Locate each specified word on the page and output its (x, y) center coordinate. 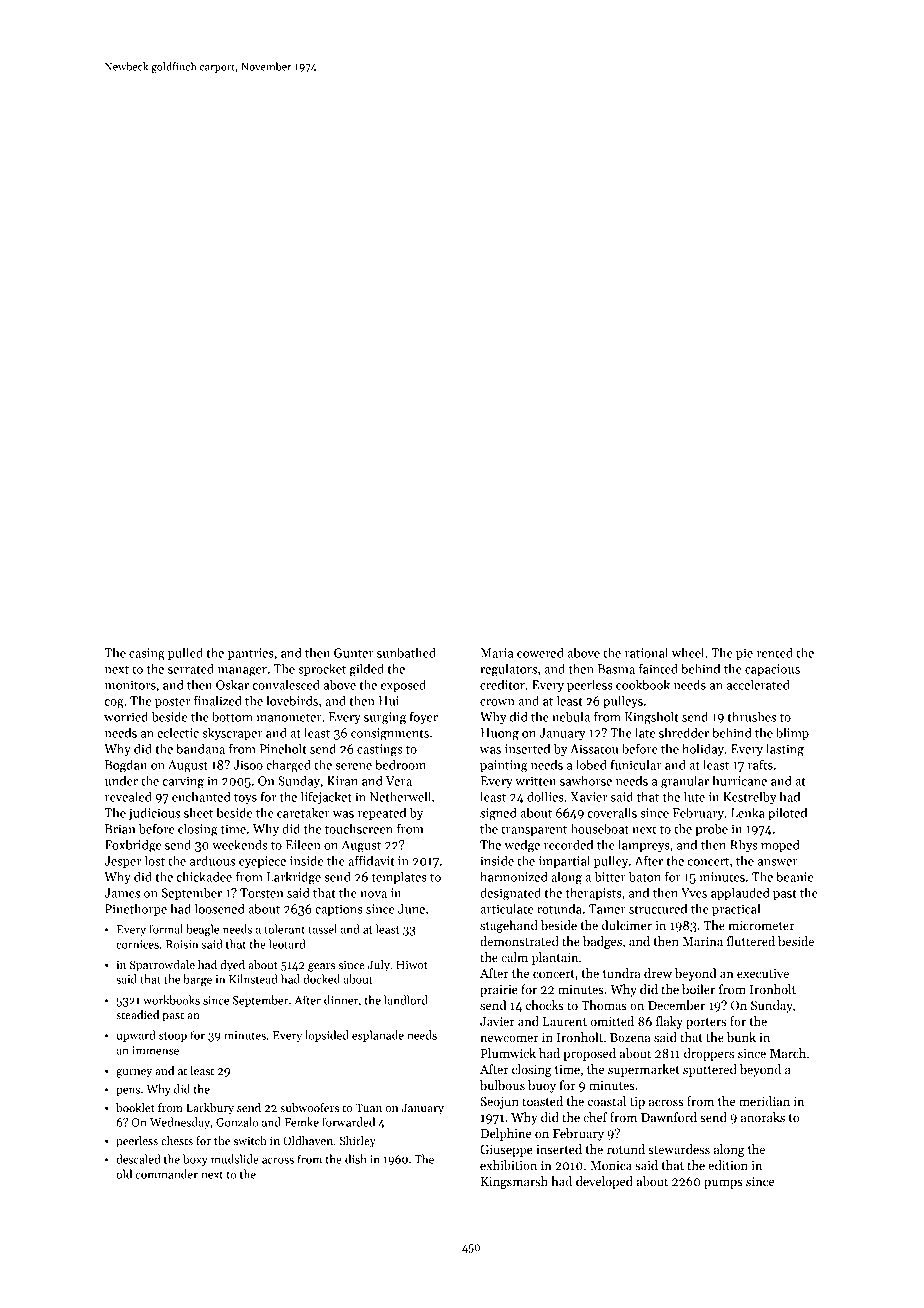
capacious (772, 670)
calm (514, 957)
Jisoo (248, 765)
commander (166, 1174)
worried (126, 716)
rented (775, 652)
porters (706, 1023)
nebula (571, 716)
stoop (173, 1037)
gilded (367, 670)
